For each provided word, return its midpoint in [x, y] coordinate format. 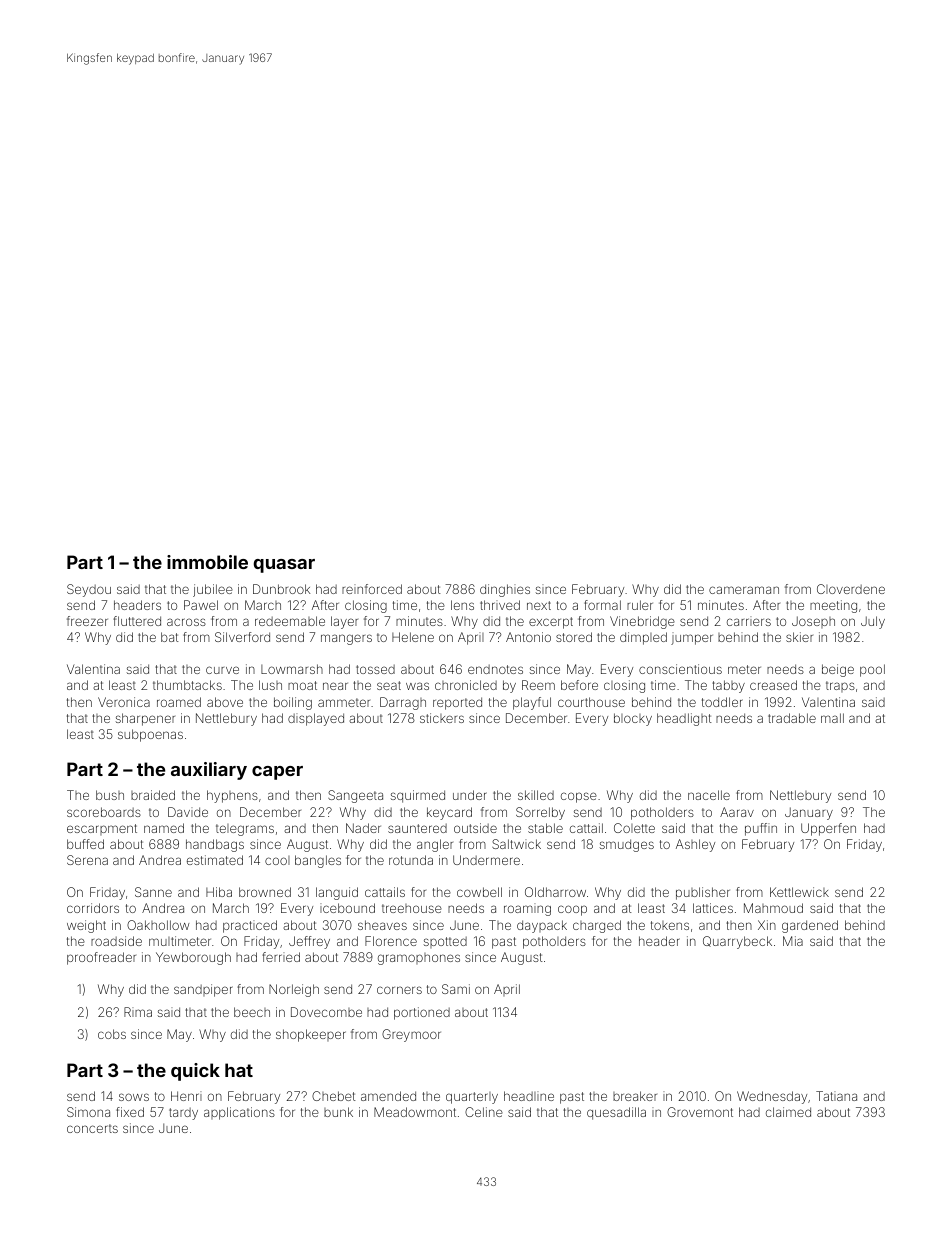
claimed [788, 1112]
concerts [92, 1128]
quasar [284, 566]
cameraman [744, 590]
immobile [207, 562]
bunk [338, 1112]
